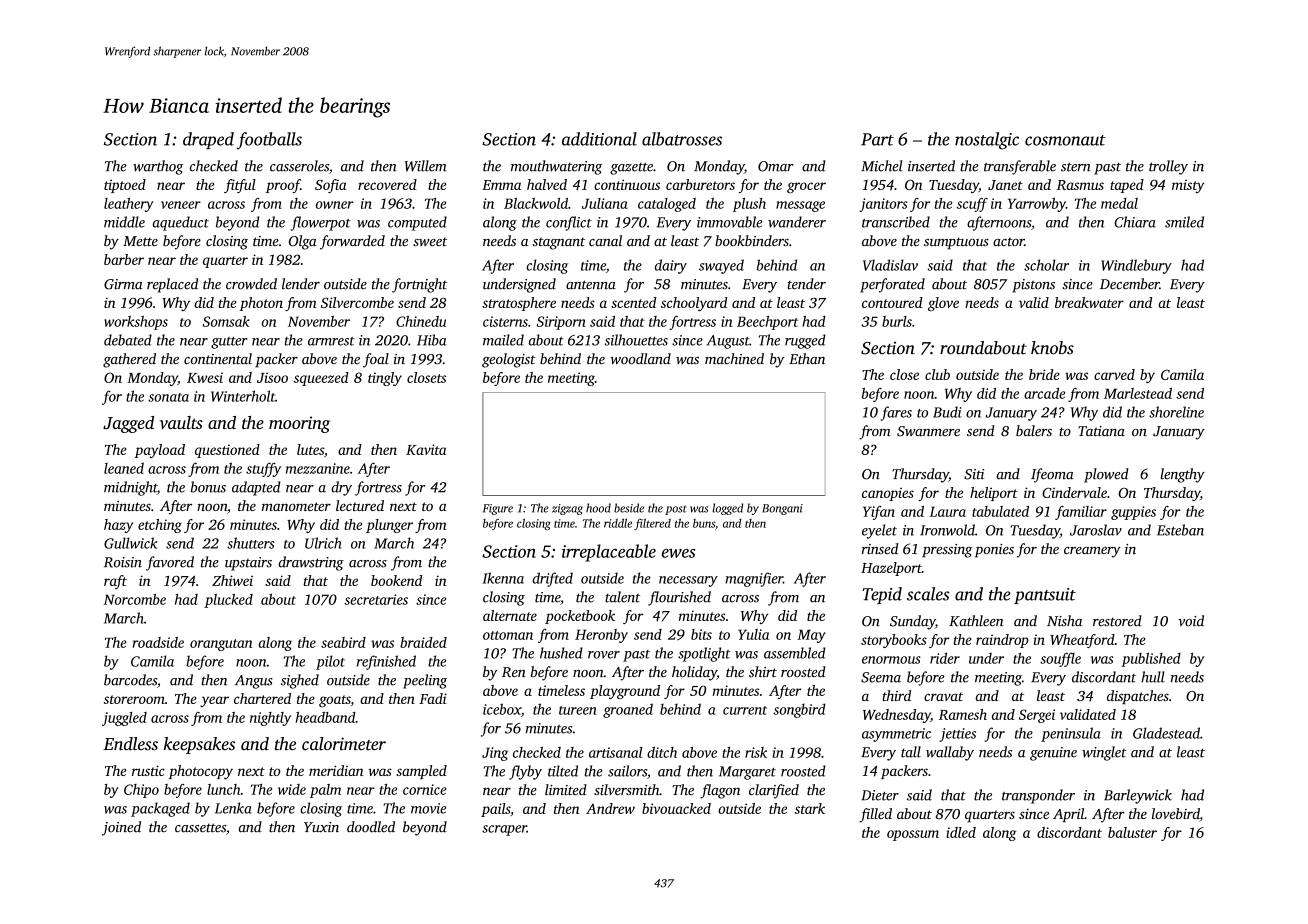  Describe the element at coordinates (123, 284) in the screenshot. I see `Girma` at that location.
